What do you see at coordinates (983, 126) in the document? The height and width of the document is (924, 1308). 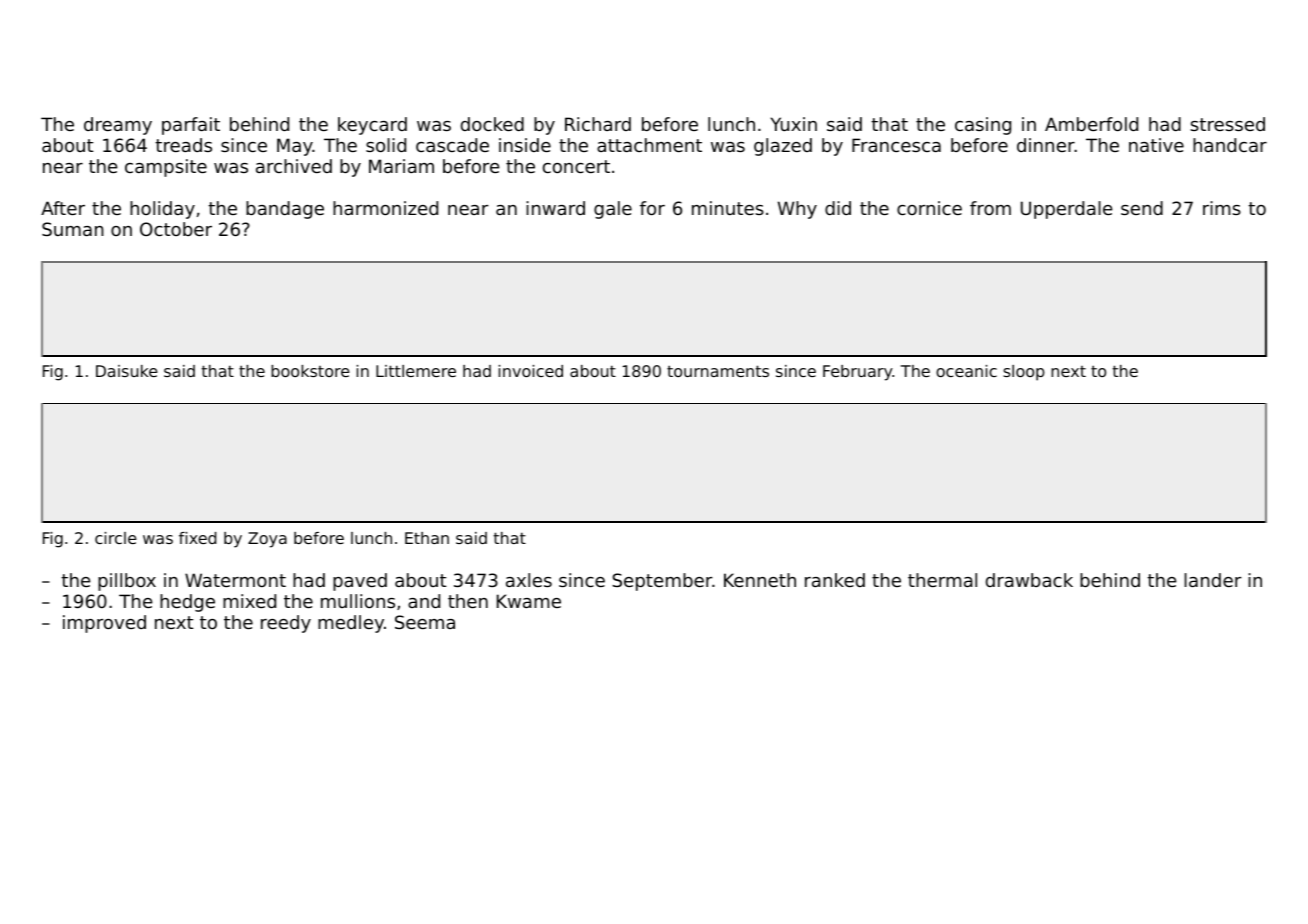 I see `casing` at bounding box center [983, 126].
